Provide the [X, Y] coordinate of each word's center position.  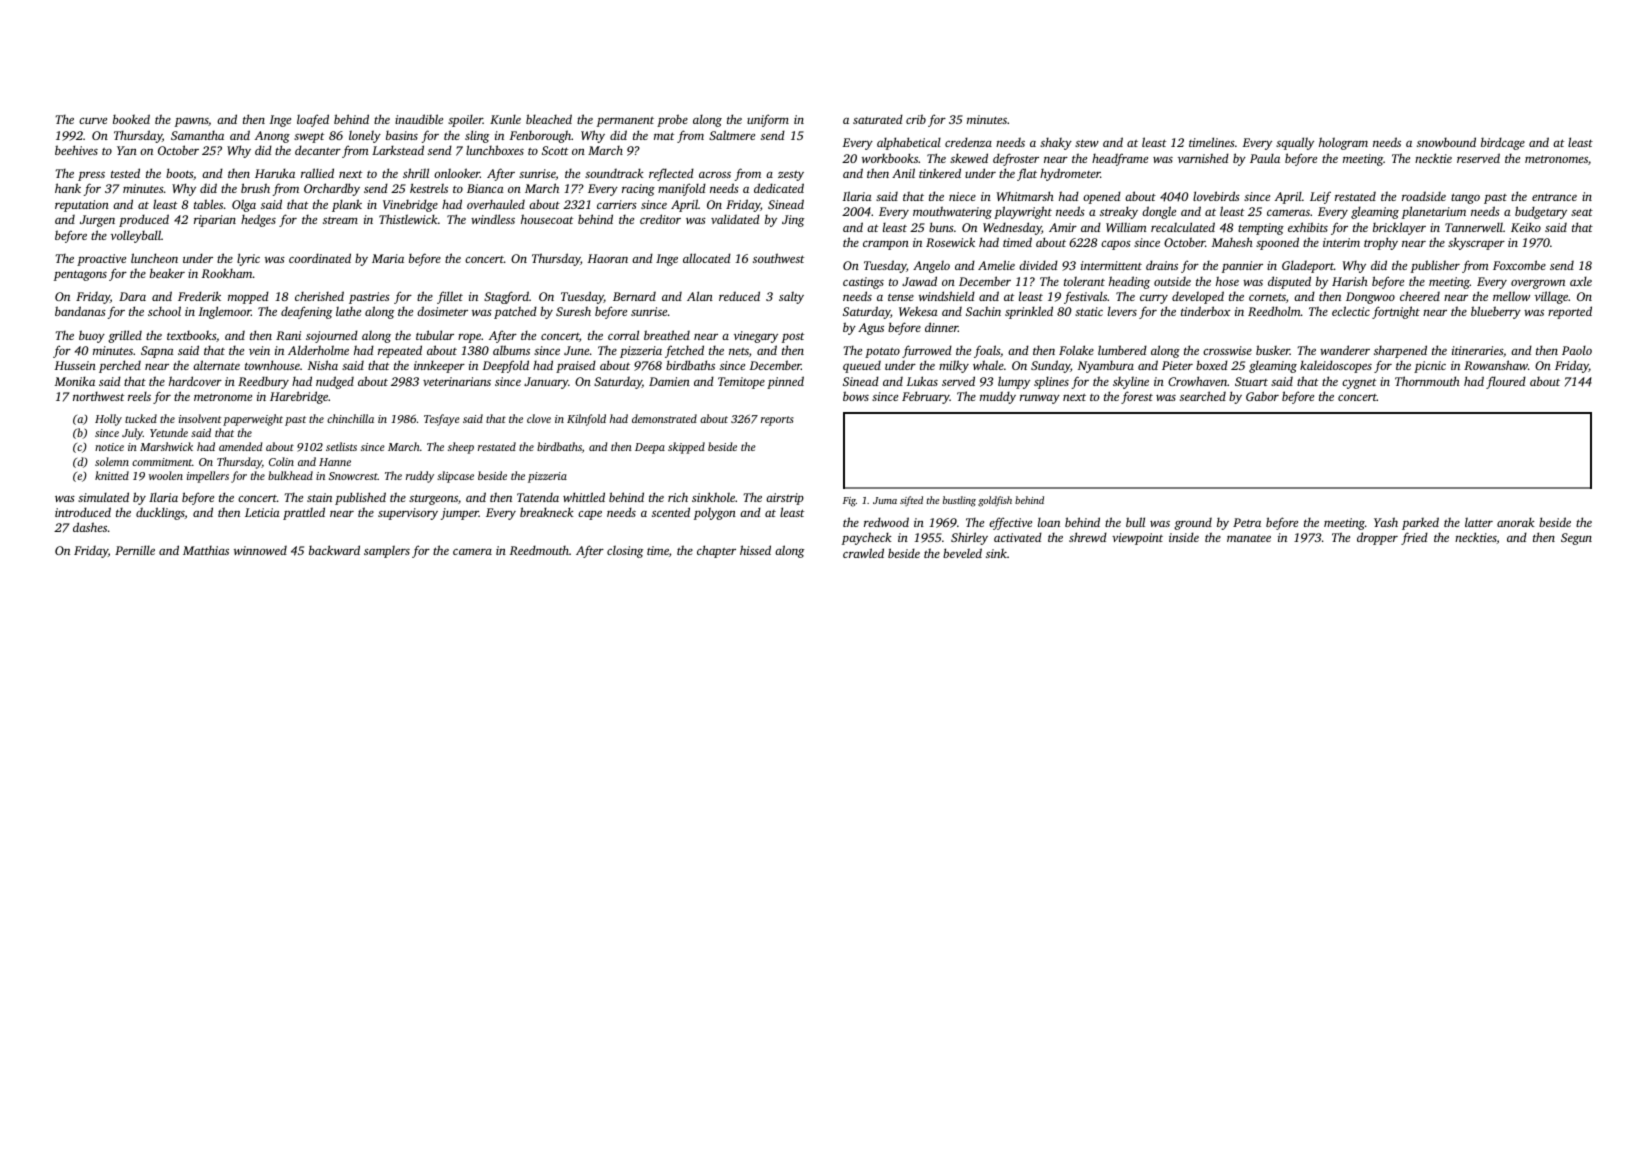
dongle [1159, 212]
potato [882, 353]
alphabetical [909, 143]
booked [131, 119]
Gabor [1262, 396]
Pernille [135, 550]
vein [259, 350]
